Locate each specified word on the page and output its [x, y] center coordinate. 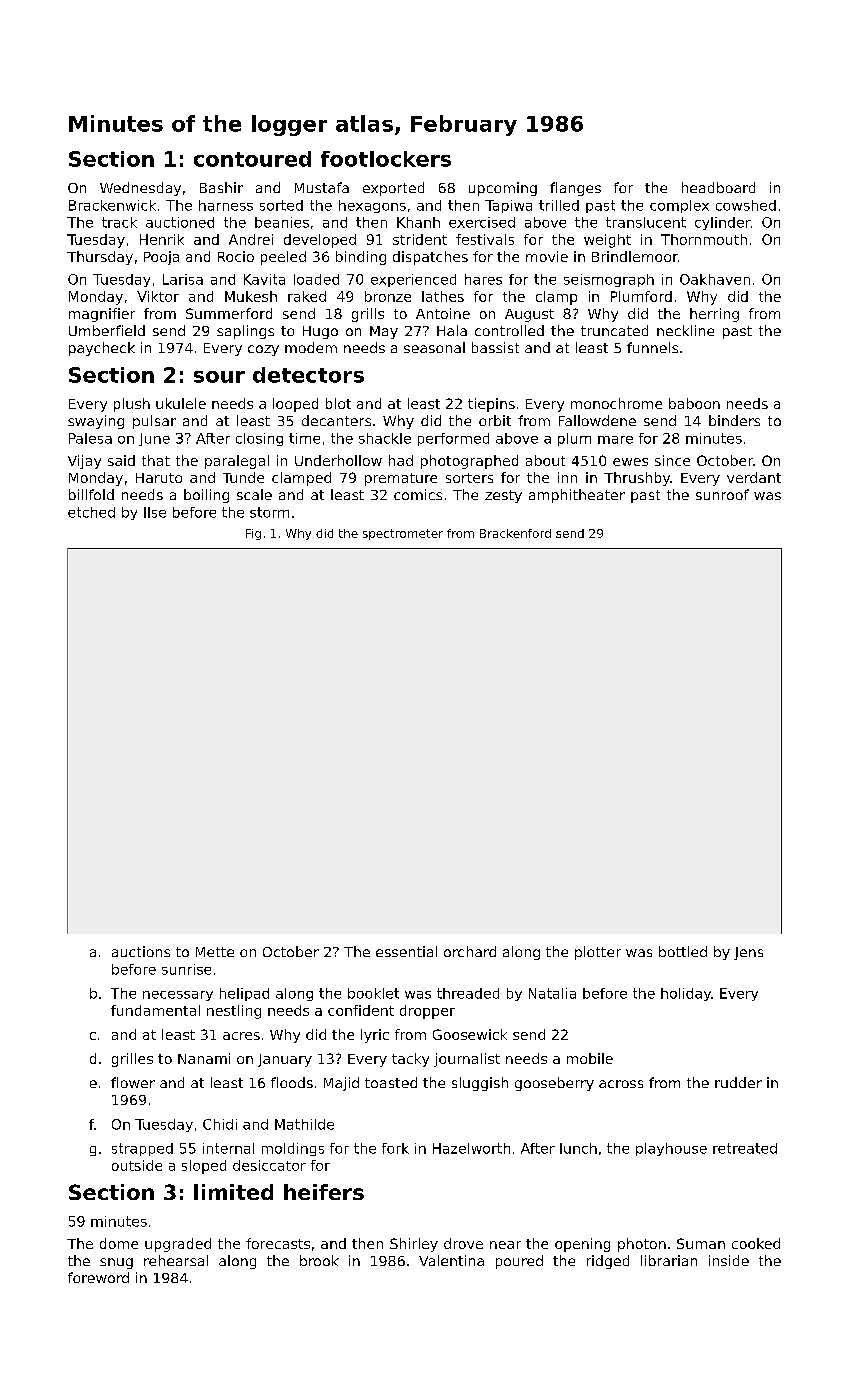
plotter [598, 953]
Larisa [183, 279]
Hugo [320, 332]
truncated [614, 330]
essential [406, 951]
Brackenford [515, 533]
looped [295, 405]
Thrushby [637, 479]
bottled [683, 951]
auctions [141, 951]
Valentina [451, 1260]
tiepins [491, 405]
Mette [215, 952]
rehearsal [176, 1260]
